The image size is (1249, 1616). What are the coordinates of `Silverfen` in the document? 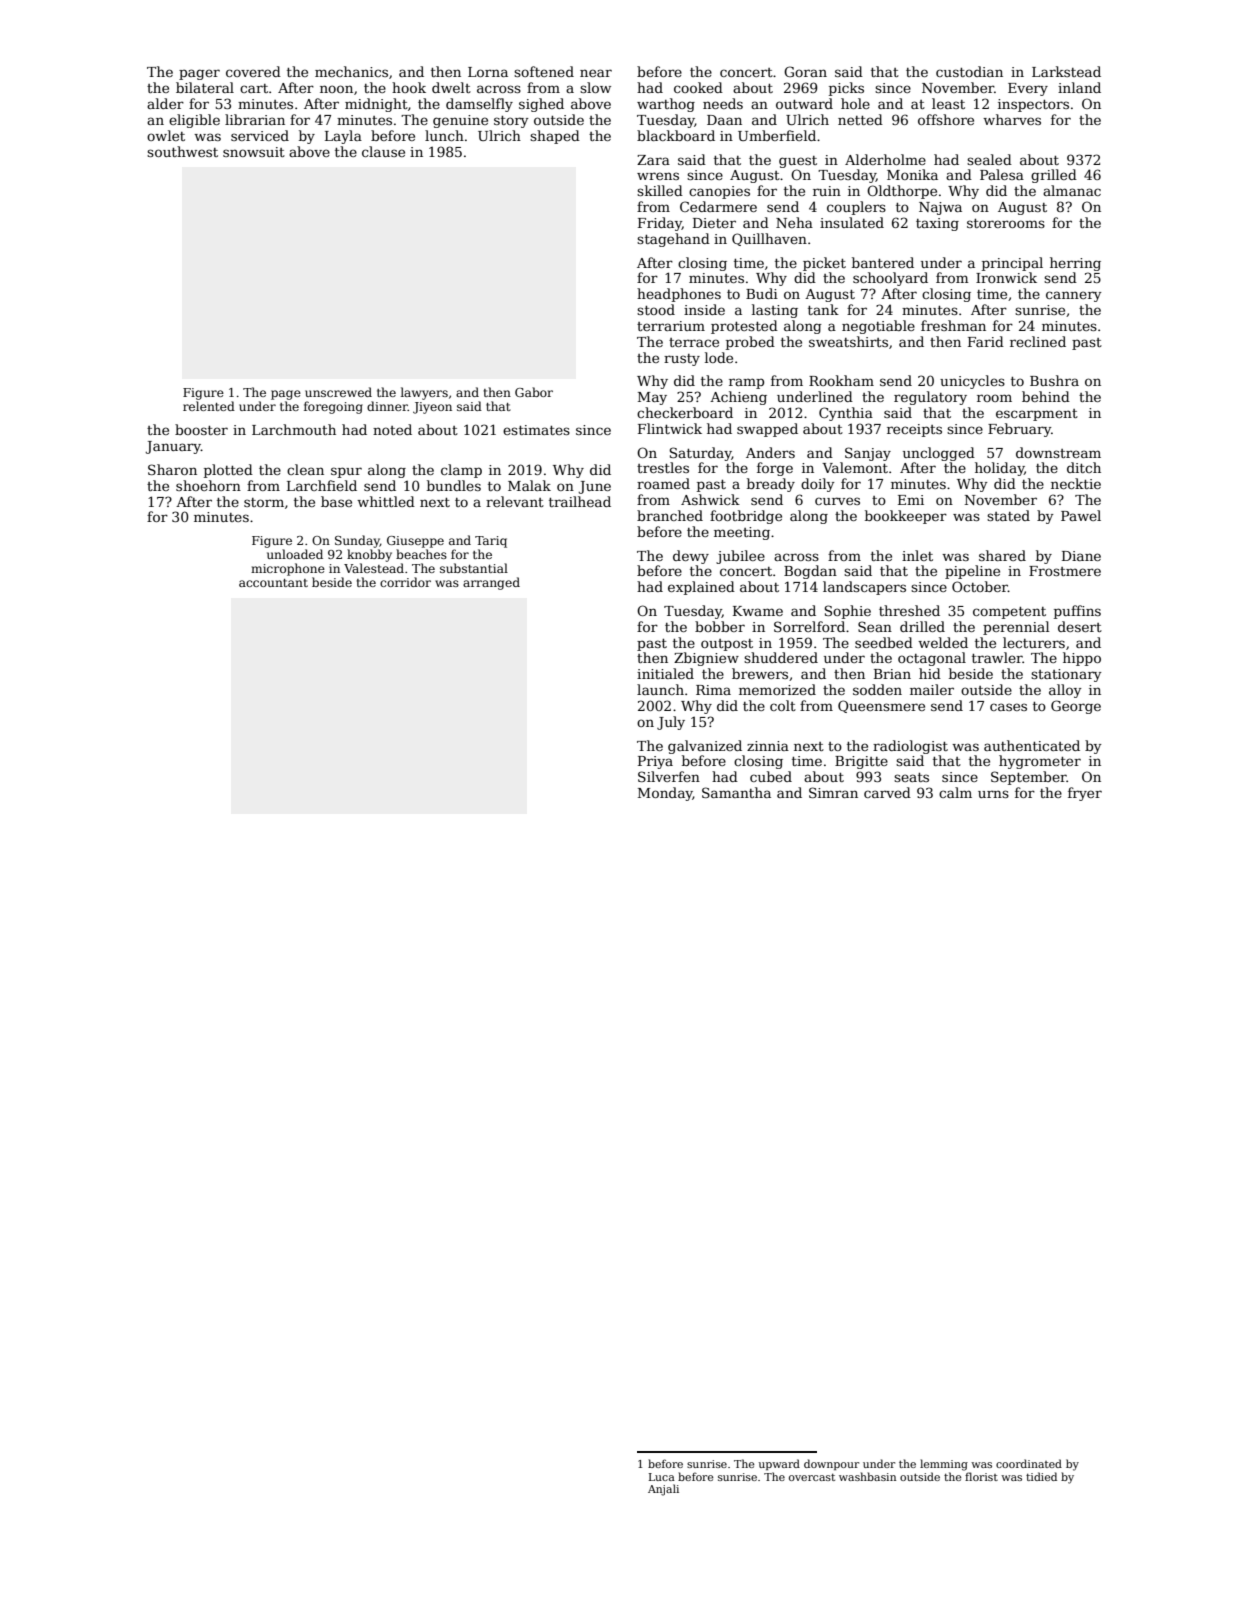 It's located at (669, 776).
